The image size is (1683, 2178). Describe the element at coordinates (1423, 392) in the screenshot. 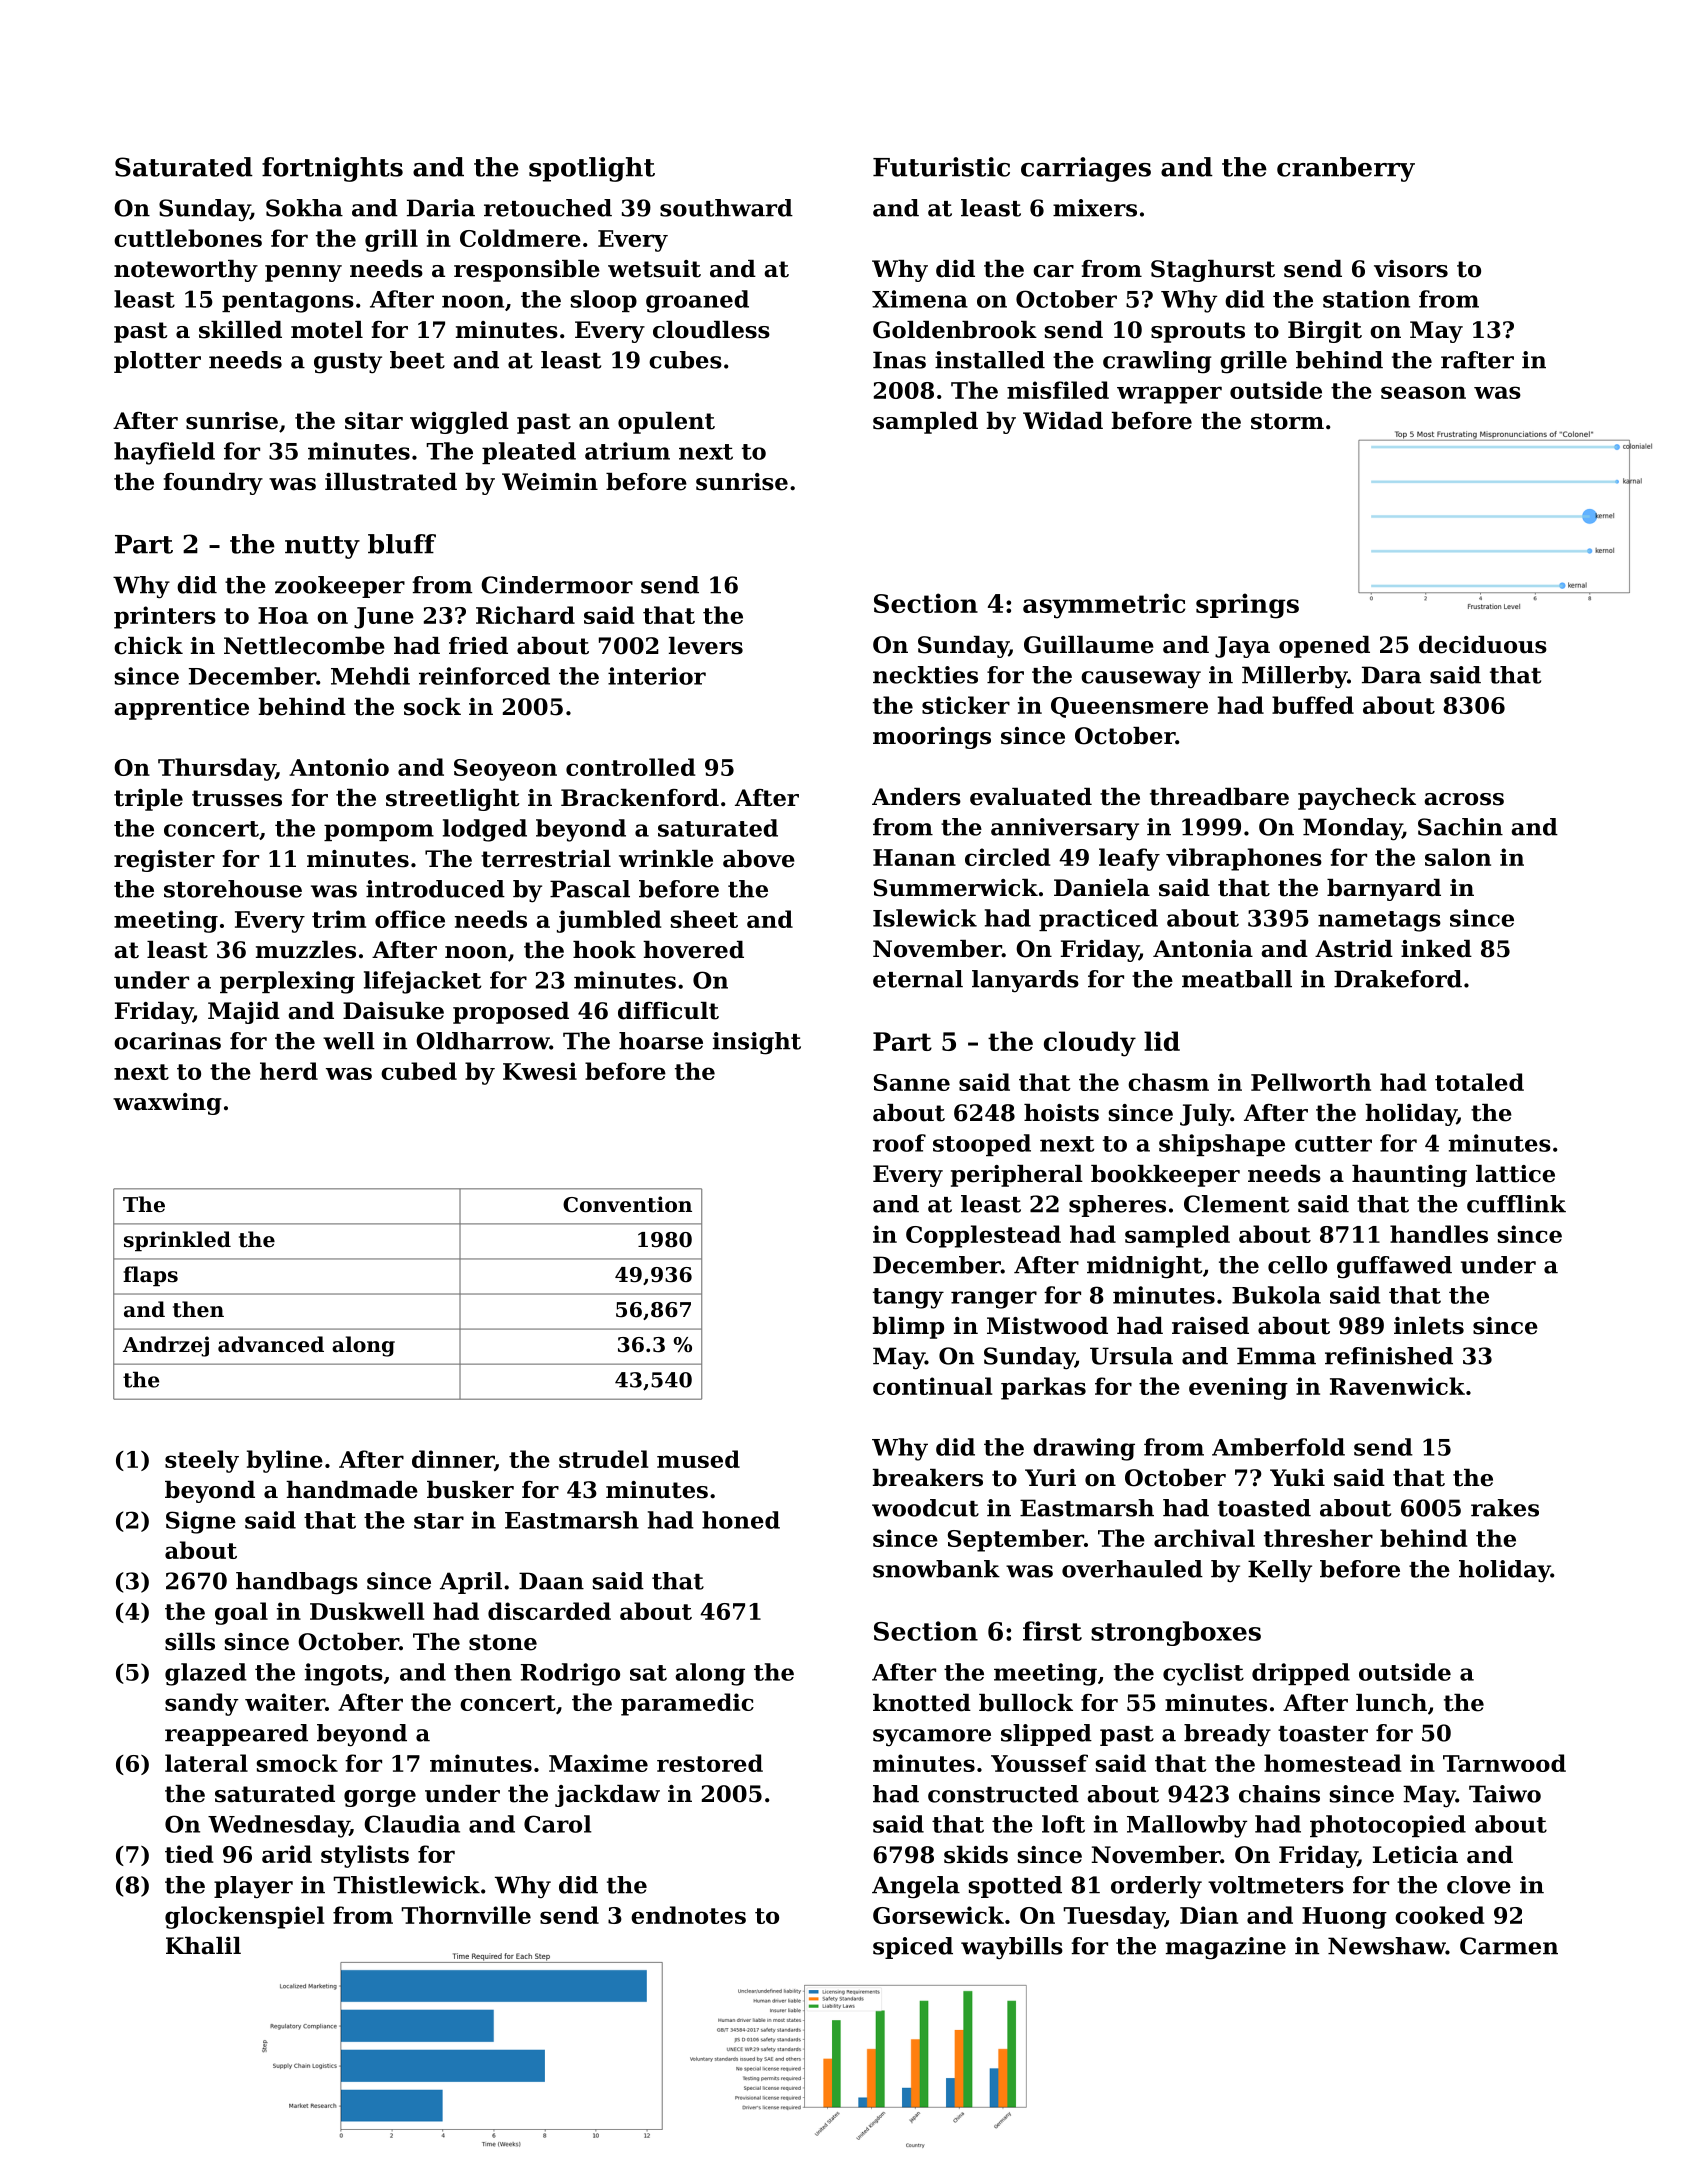

I see `season` at that location.
